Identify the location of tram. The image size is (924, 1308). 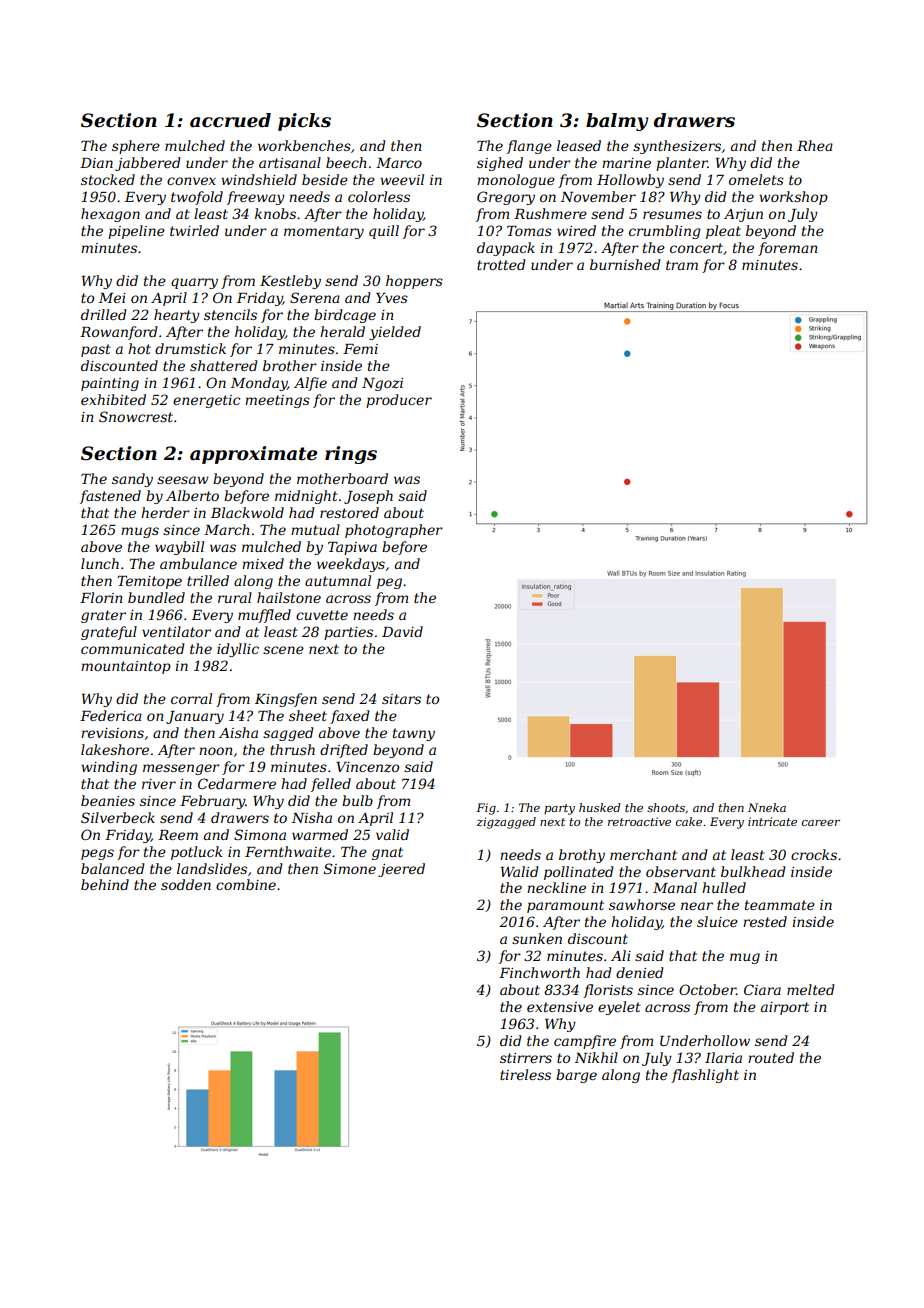
(682, 265).
